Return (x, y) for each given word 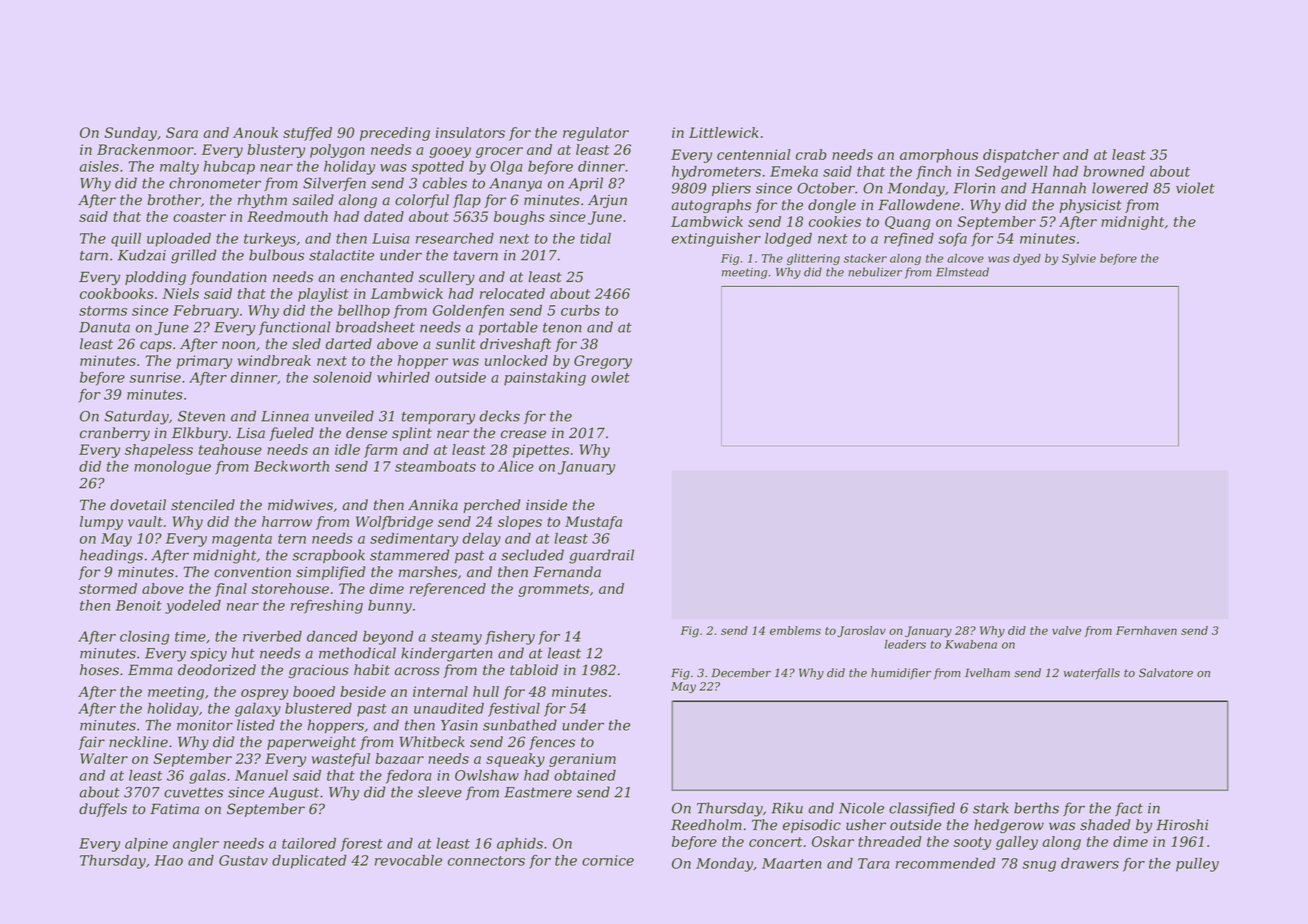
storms (103, 311)
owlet (610, 377)
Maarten (792, 863)
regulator (596, 134)
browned (1114, 171)
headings (111, 556)
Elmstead (962, 272)
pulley (1197, 865)
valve (1066, 630)
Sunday (130, 134)
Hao (168, 860)
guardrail (601, 556)
